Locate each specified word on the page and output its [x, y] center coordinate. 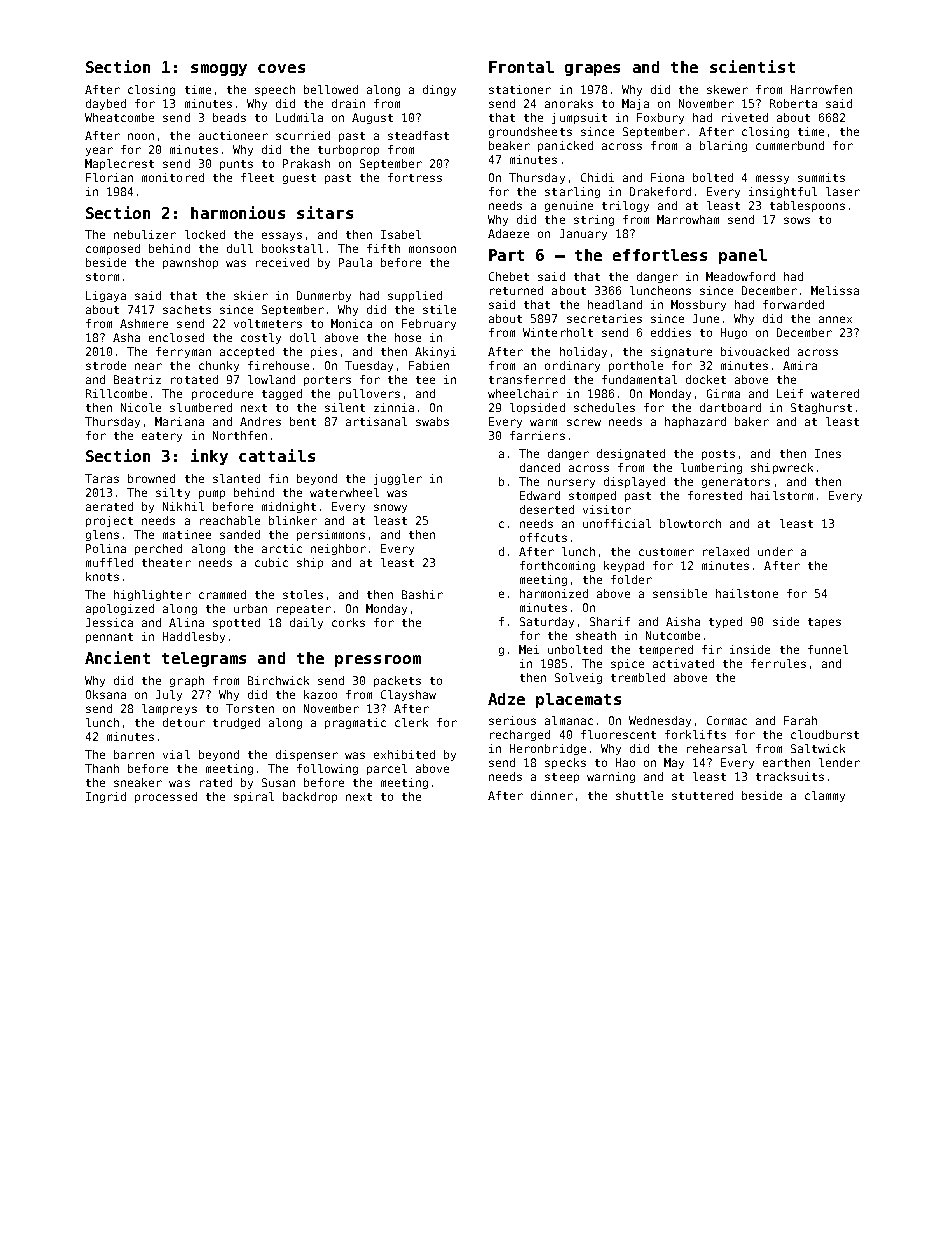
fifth [383, 248]
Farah [800, 720]
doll [303, 337]
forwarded [793, 304]
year [99, 151]
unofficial [617, 523]
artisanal [376, 421]
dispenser [307, 755]
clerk [411, 722]
